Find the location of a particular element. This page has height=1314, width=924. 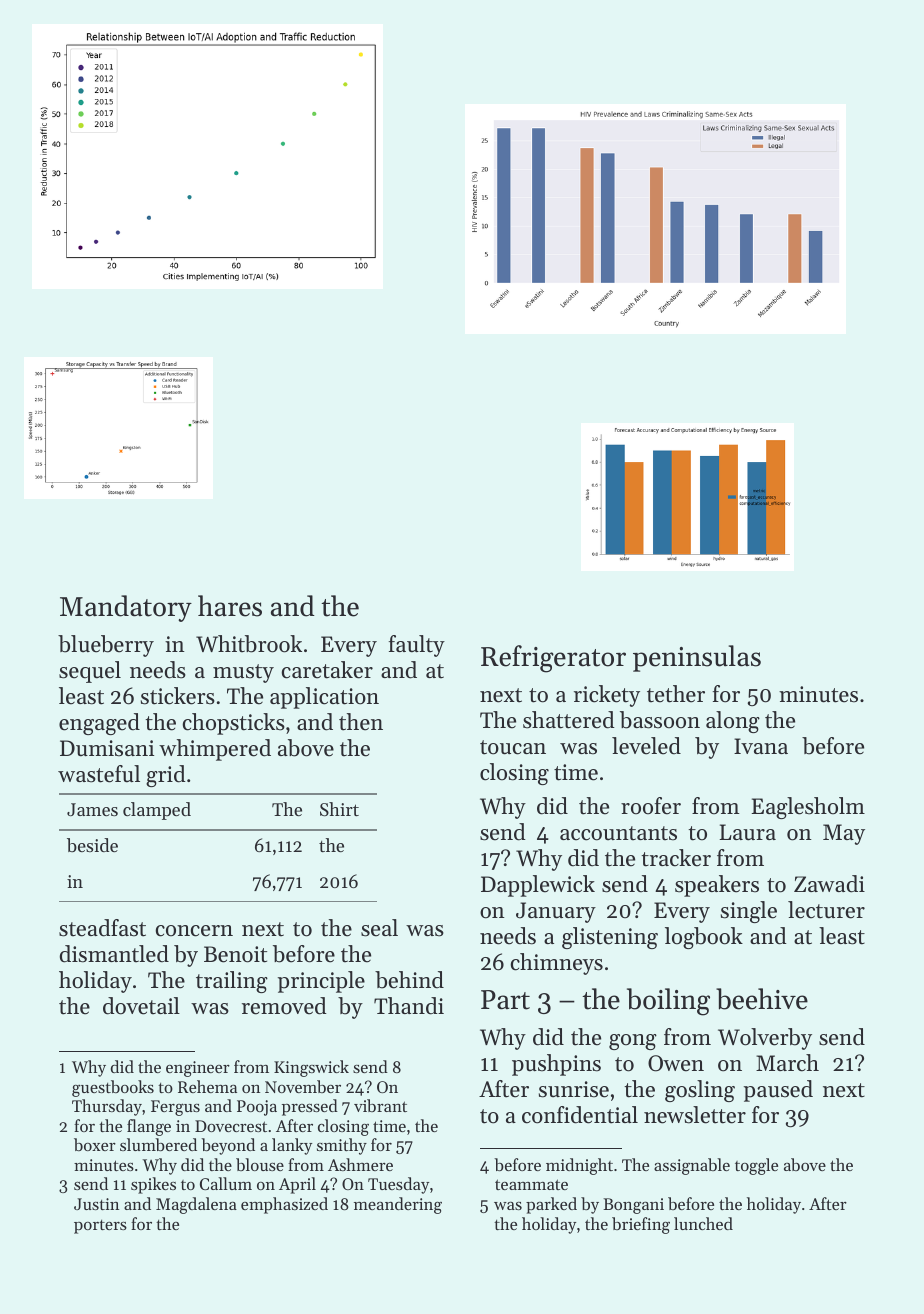

speakers is located at coordinates (717, 886).
